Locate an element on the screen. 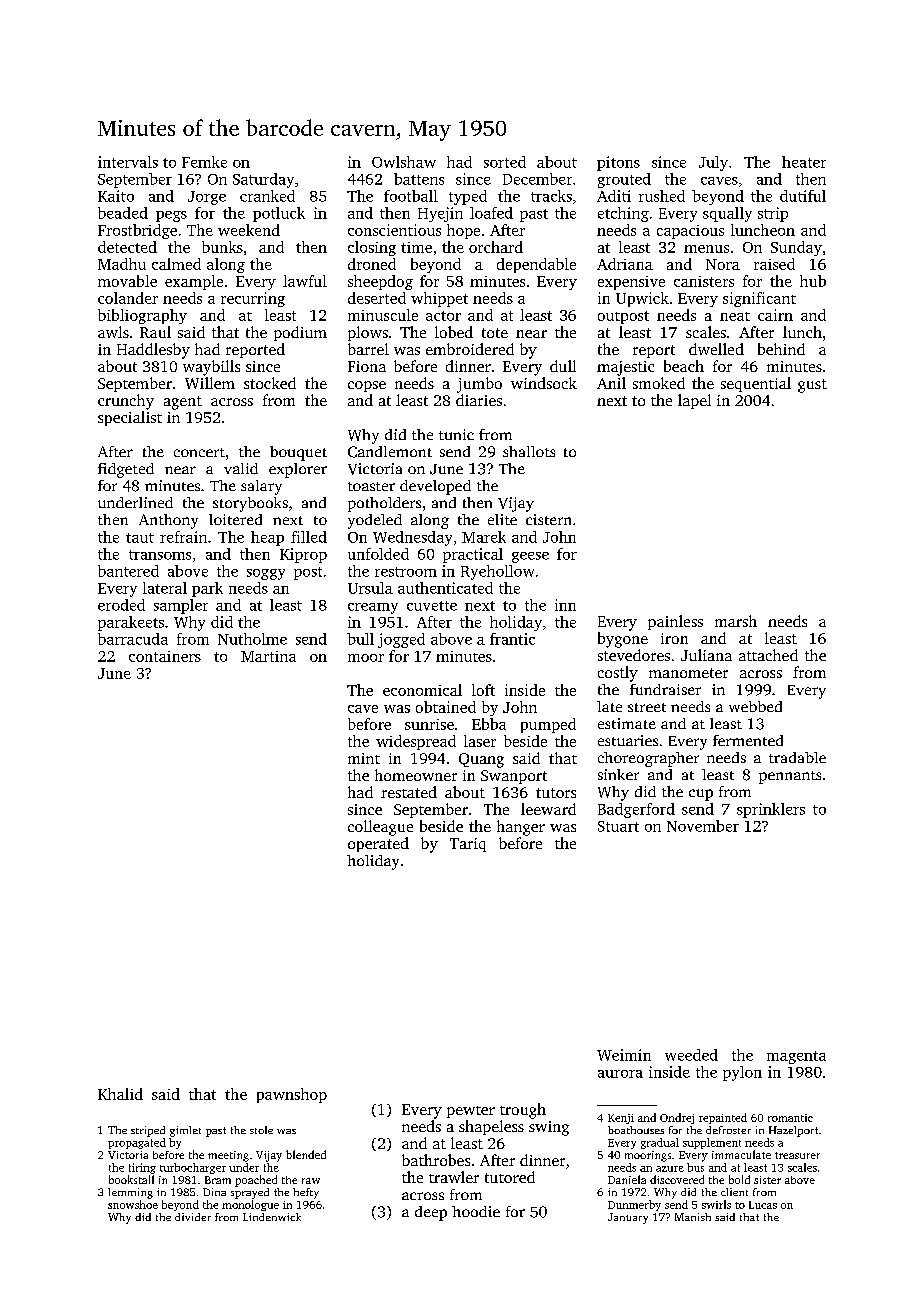 The height and width of the screenshot is (1308, 924). Owlshaw is located at coordinates (404, 162).
